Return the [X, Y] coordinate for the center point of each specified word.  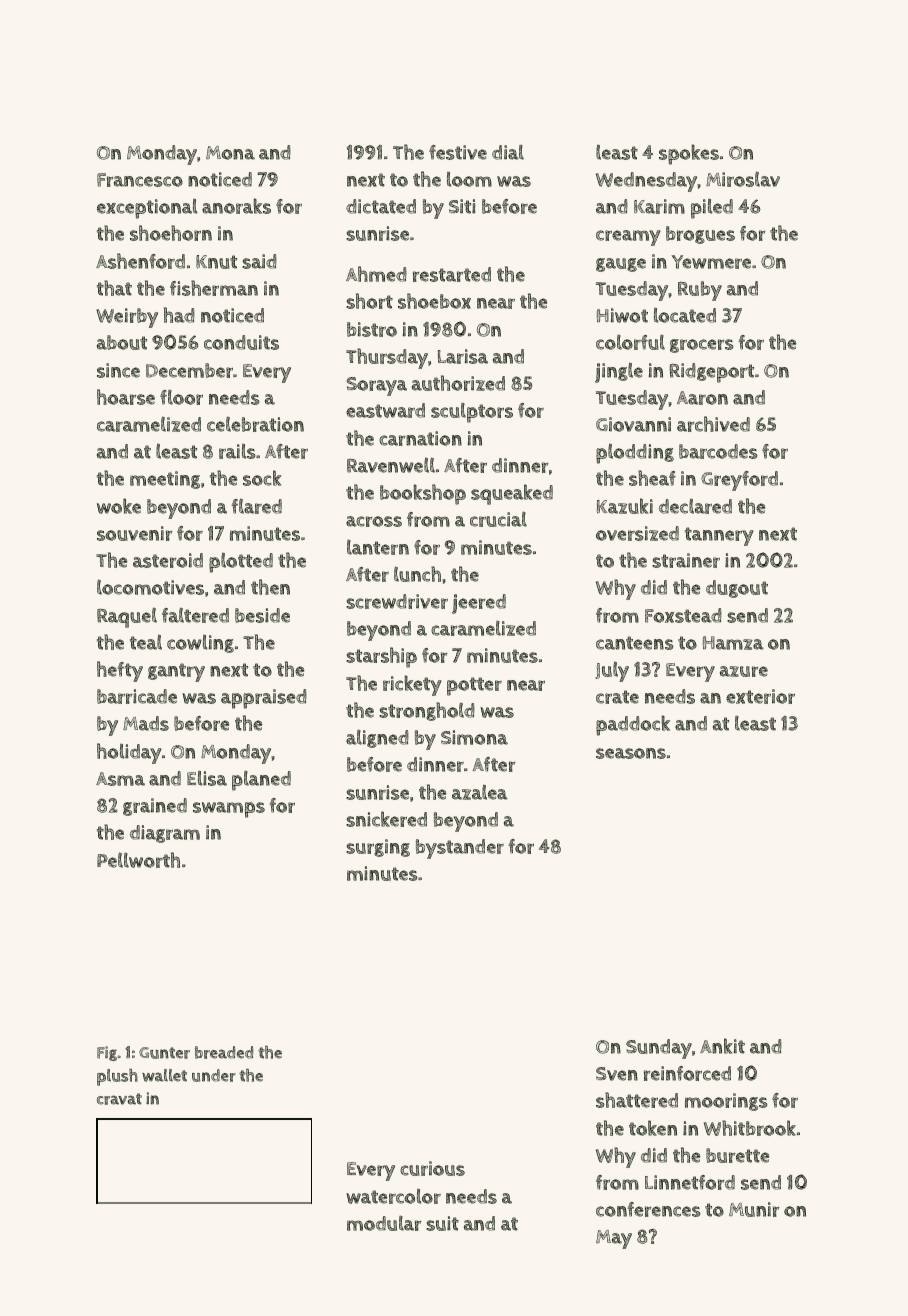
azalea [480, 792]
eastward [385, 410]
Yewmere [711, 262]
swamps [229, 810]
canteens [635, 643]
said [259, 261]
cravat [119, 1099]
